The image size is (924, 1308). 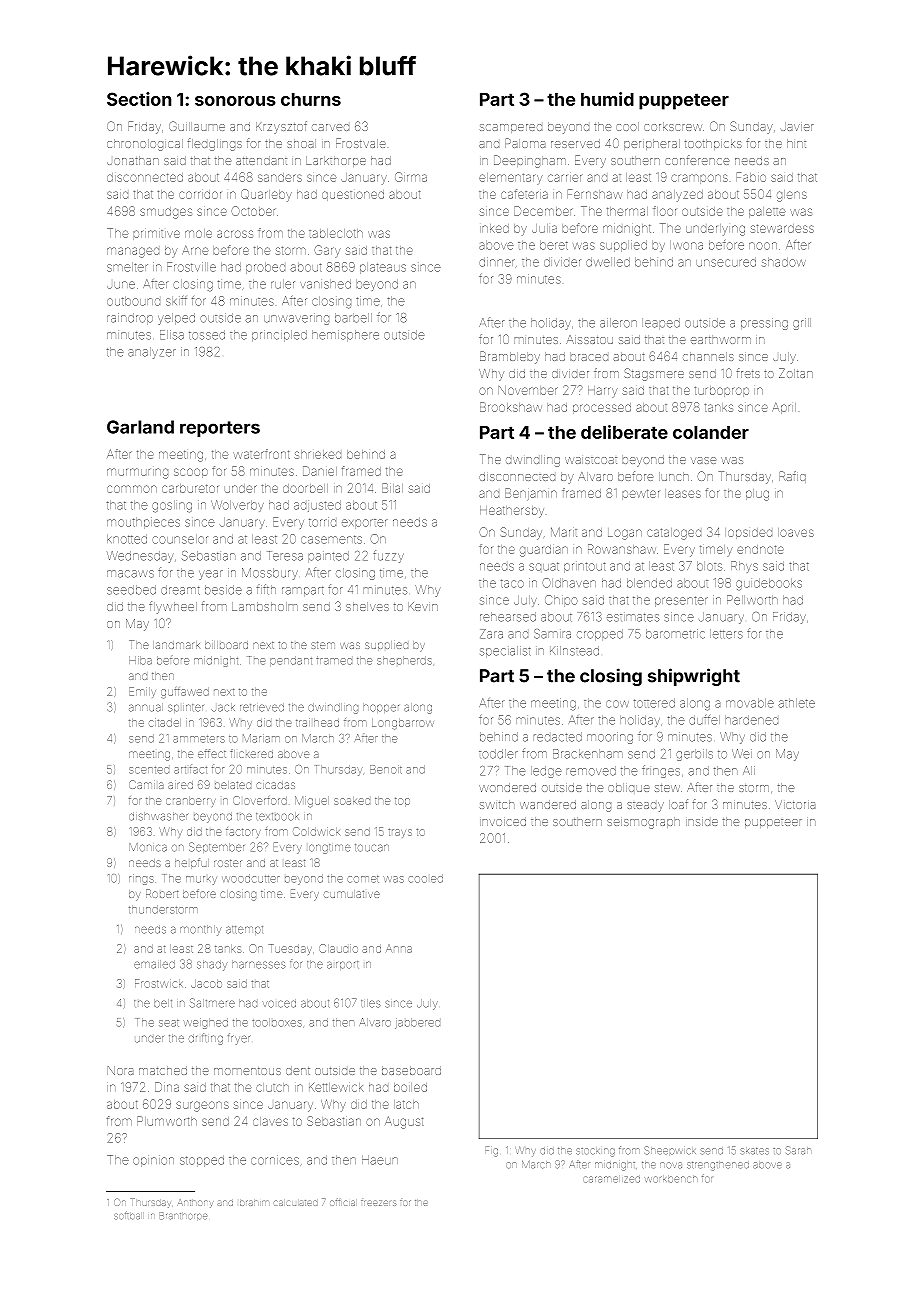 I want to click on crampons, so click(x=699, y=179).
